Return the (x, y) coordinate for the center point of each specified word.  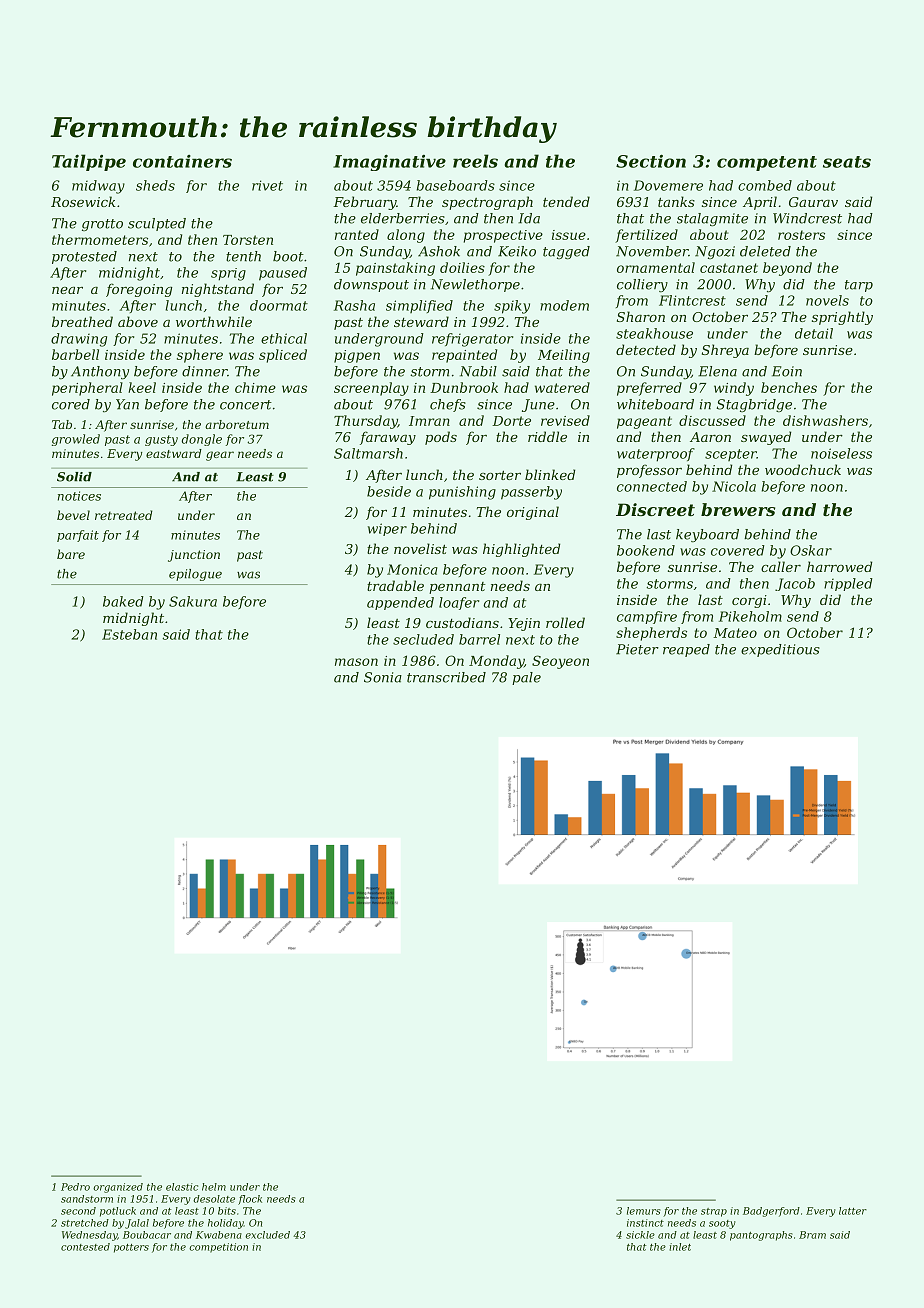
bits (227, 1211)
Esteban (129, 634)
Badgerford (771, 1212)
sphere (200, 356)
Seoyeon (560, 662)
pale (526, 678)
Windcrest (807, 218)
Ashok (439, 251)
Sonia (383, 677)
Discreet (655, 509)
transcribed (446, 677)
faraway (388, 438)
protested (84, 257)
